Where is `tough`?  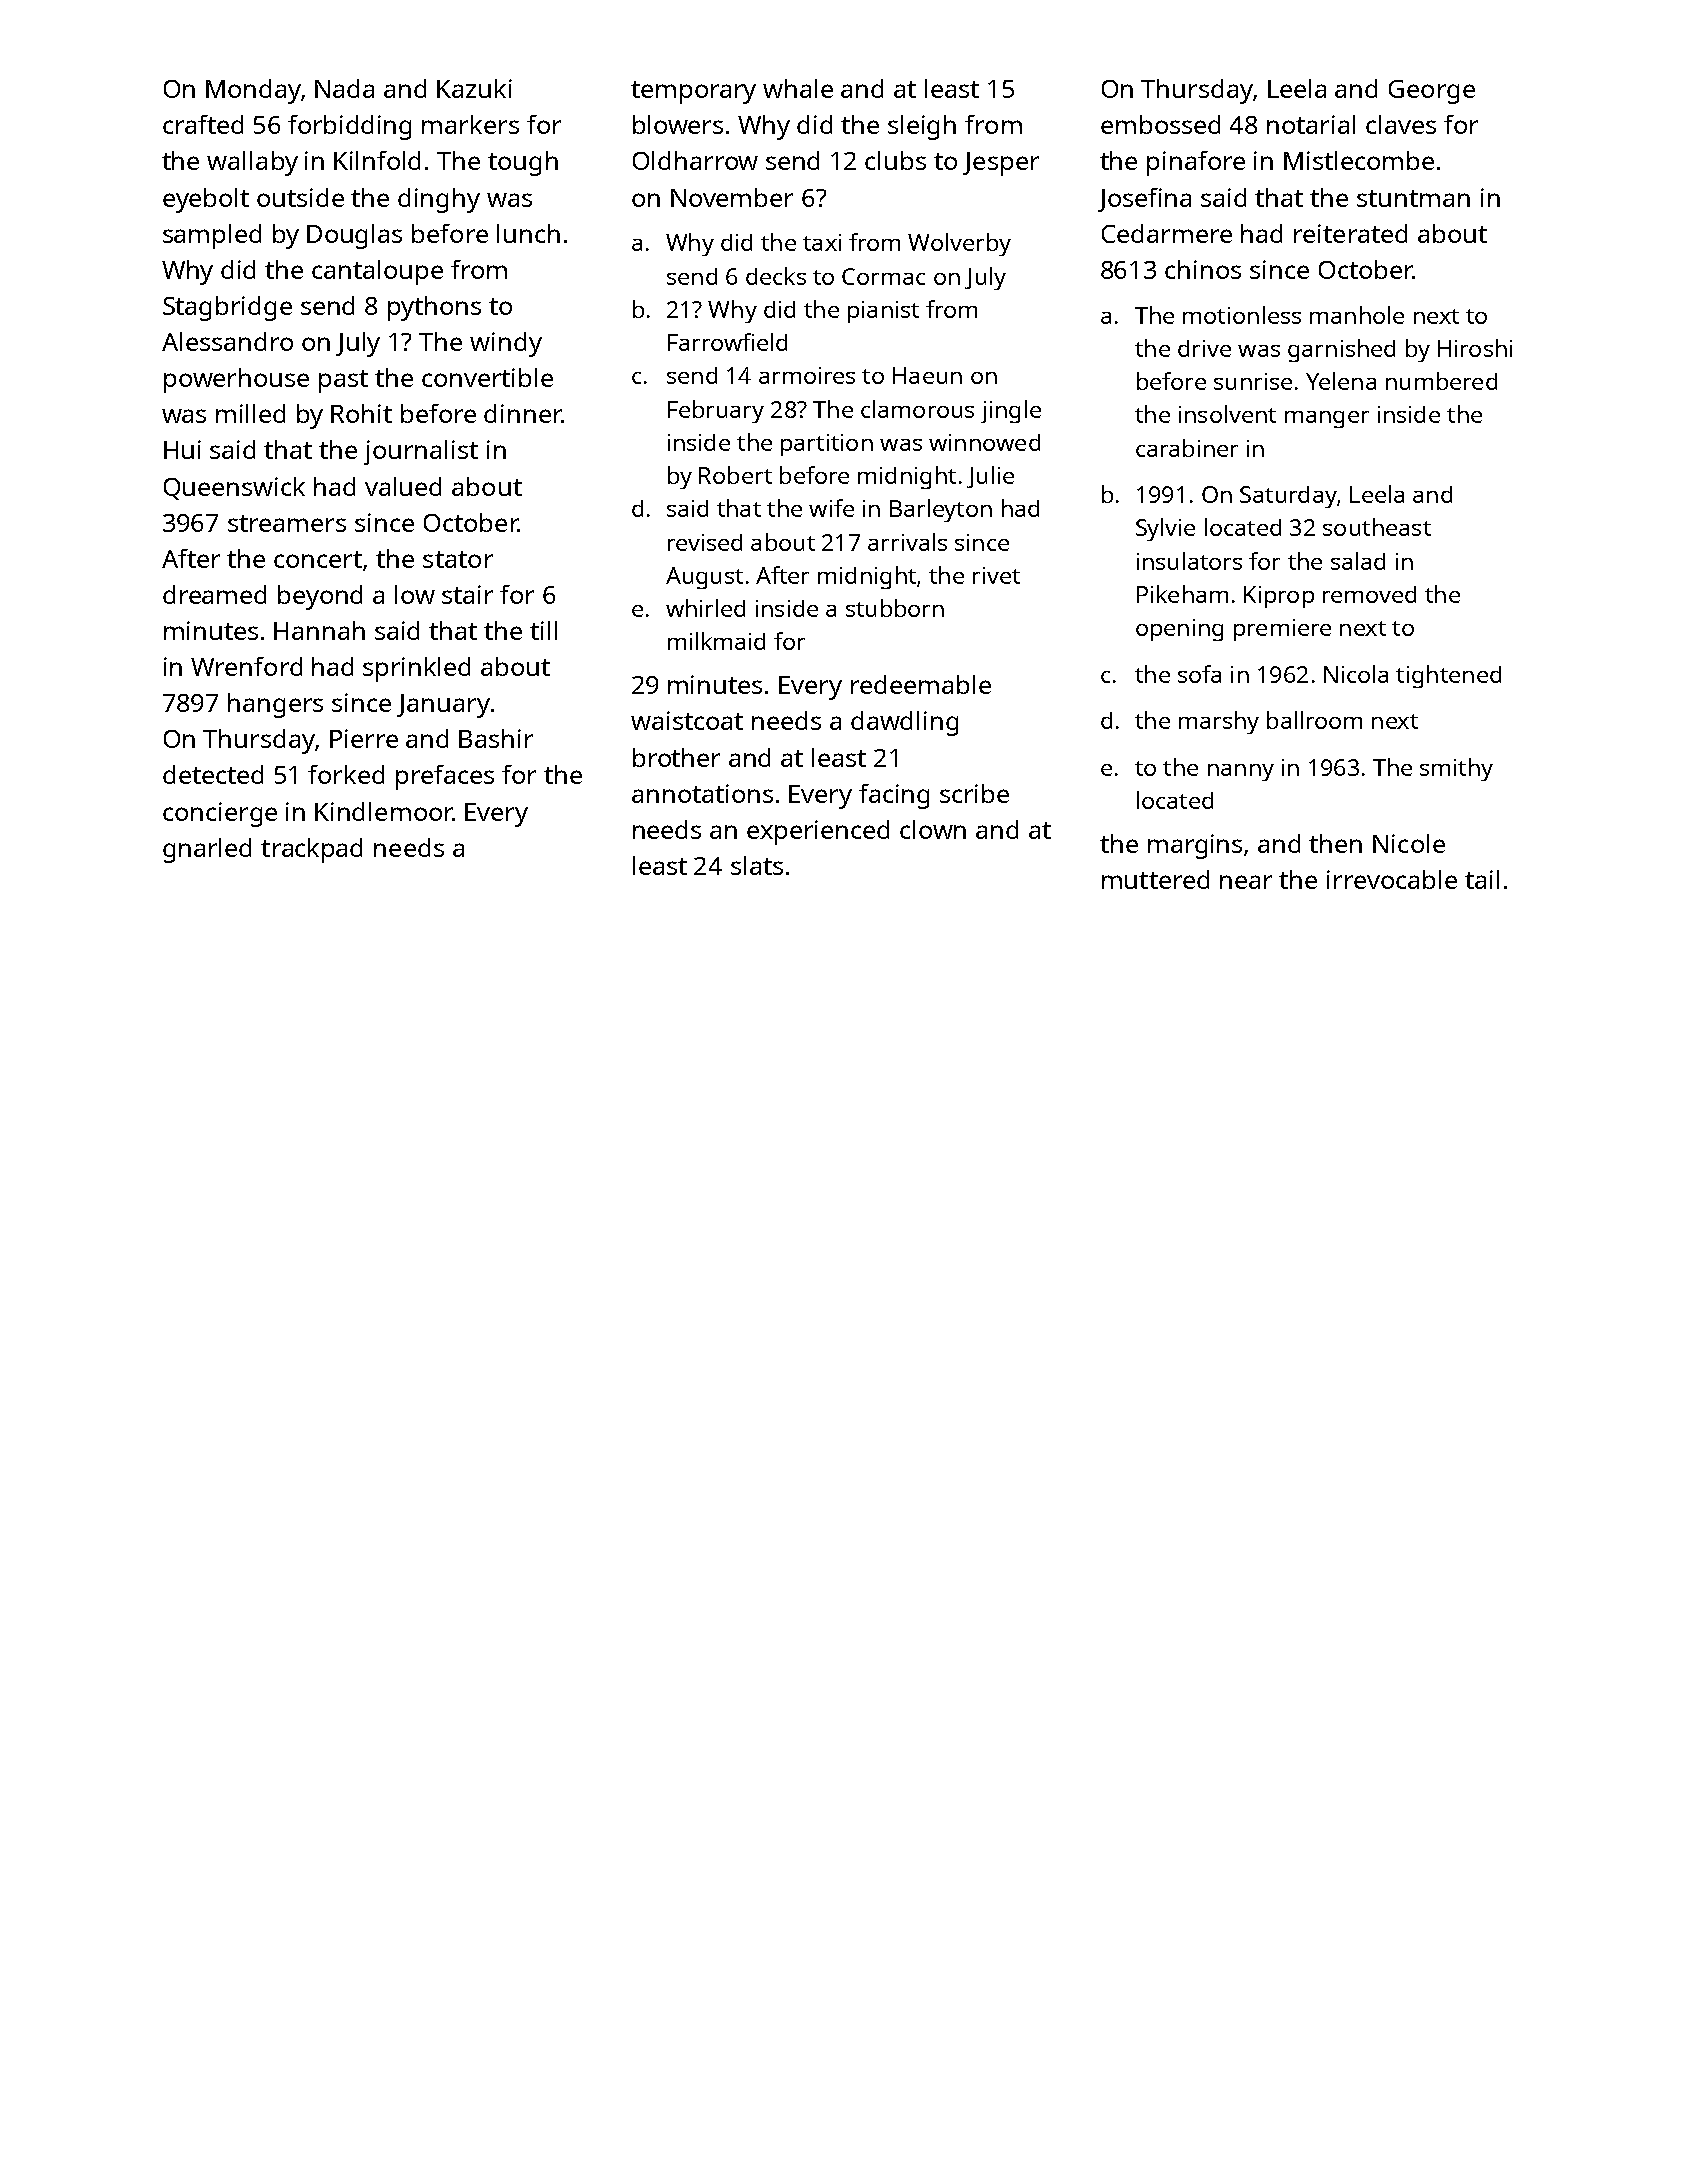 tough is located at coordinates (523, 163).
